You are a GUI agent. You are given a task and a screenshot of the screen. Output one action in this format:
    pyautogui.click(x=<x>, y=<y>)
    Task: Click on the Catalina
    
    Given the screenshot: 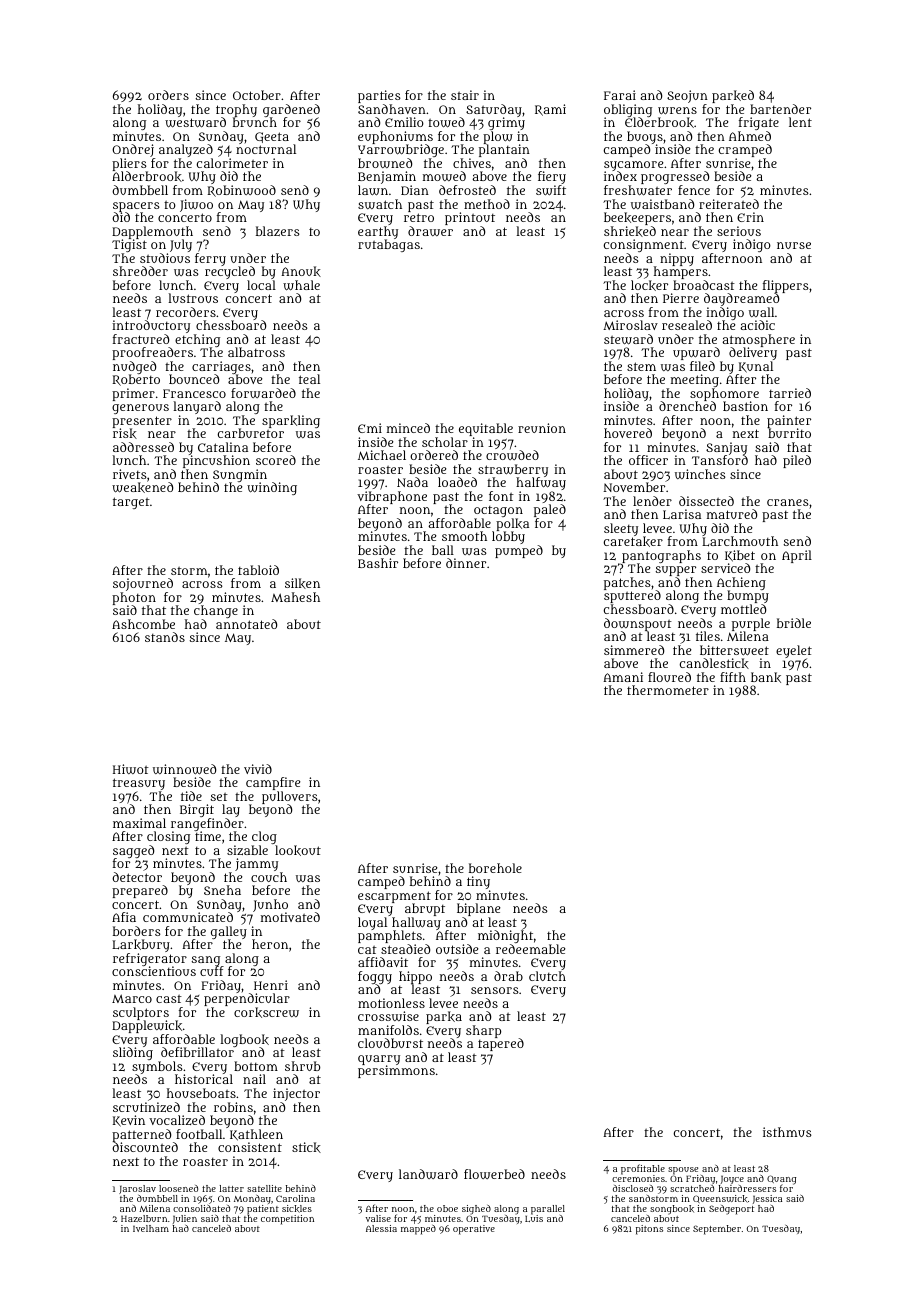 What is the action you would take?
    pyautogui.click(x=223, y=447)
